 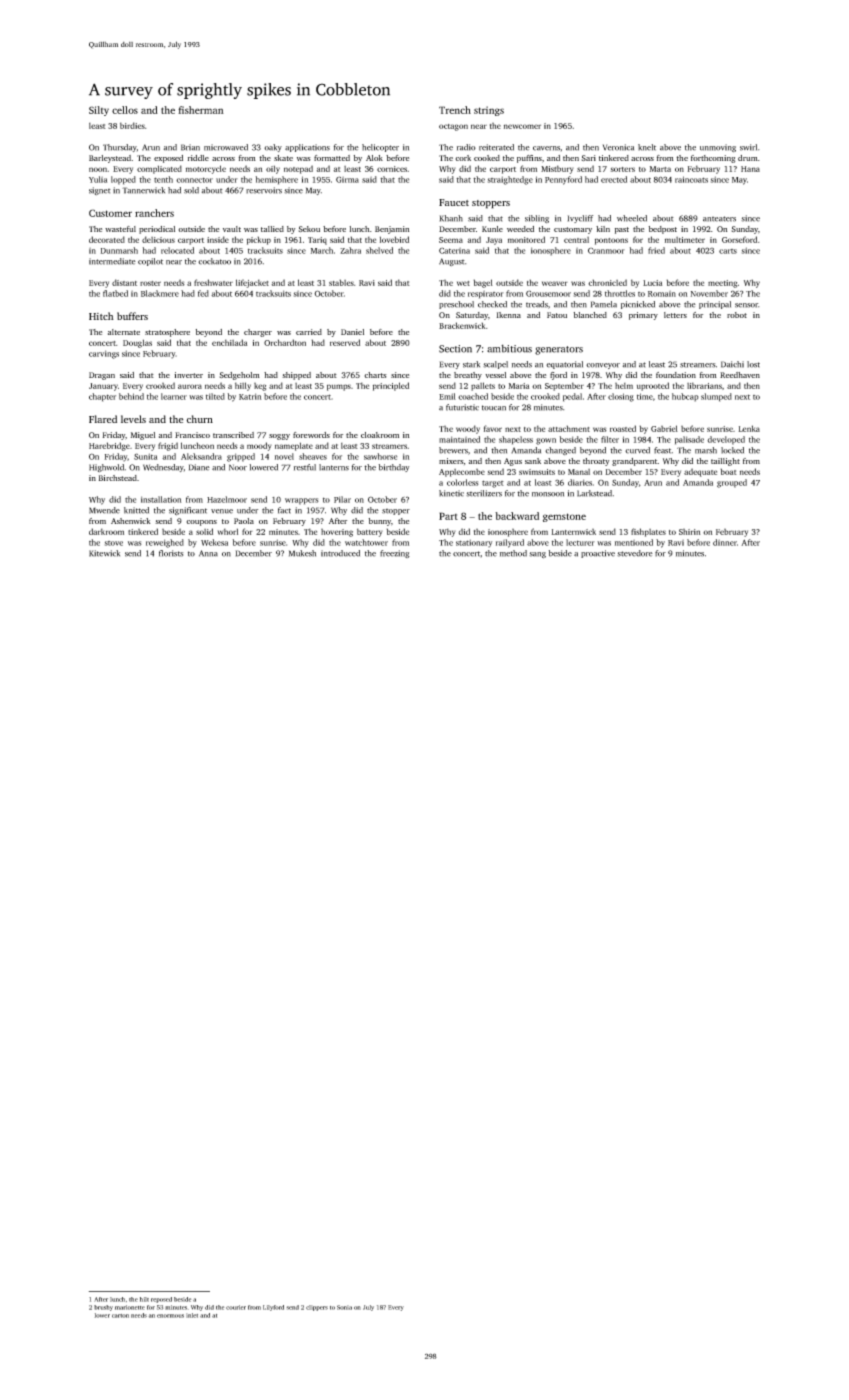 I want to click on florists, so click(x=171, y=553).
